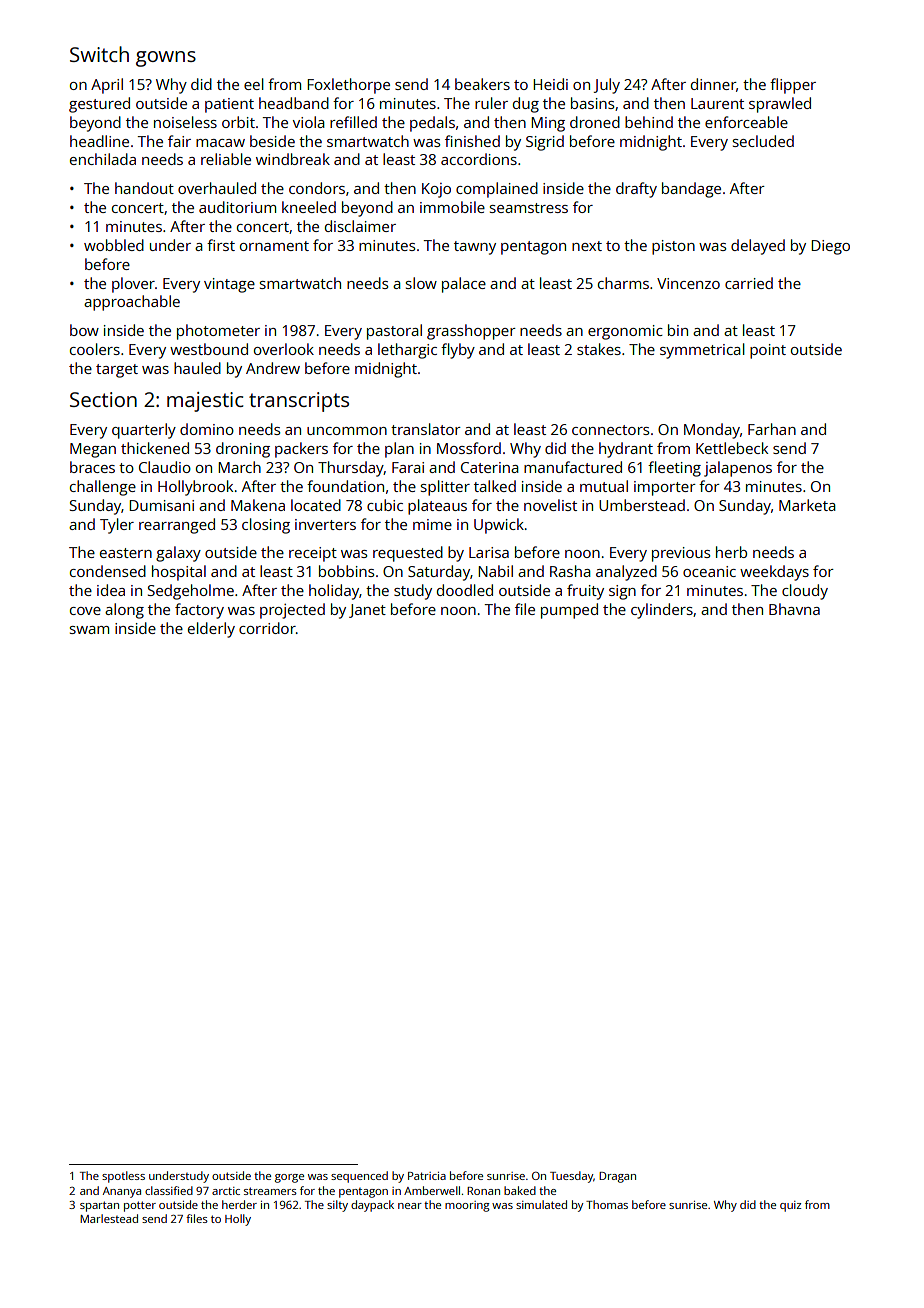 The height and width of the page is (1308, 924). What do you see at coordinates (426, 429) in the page?
I see `translator` at bounding box center [426, 429].
